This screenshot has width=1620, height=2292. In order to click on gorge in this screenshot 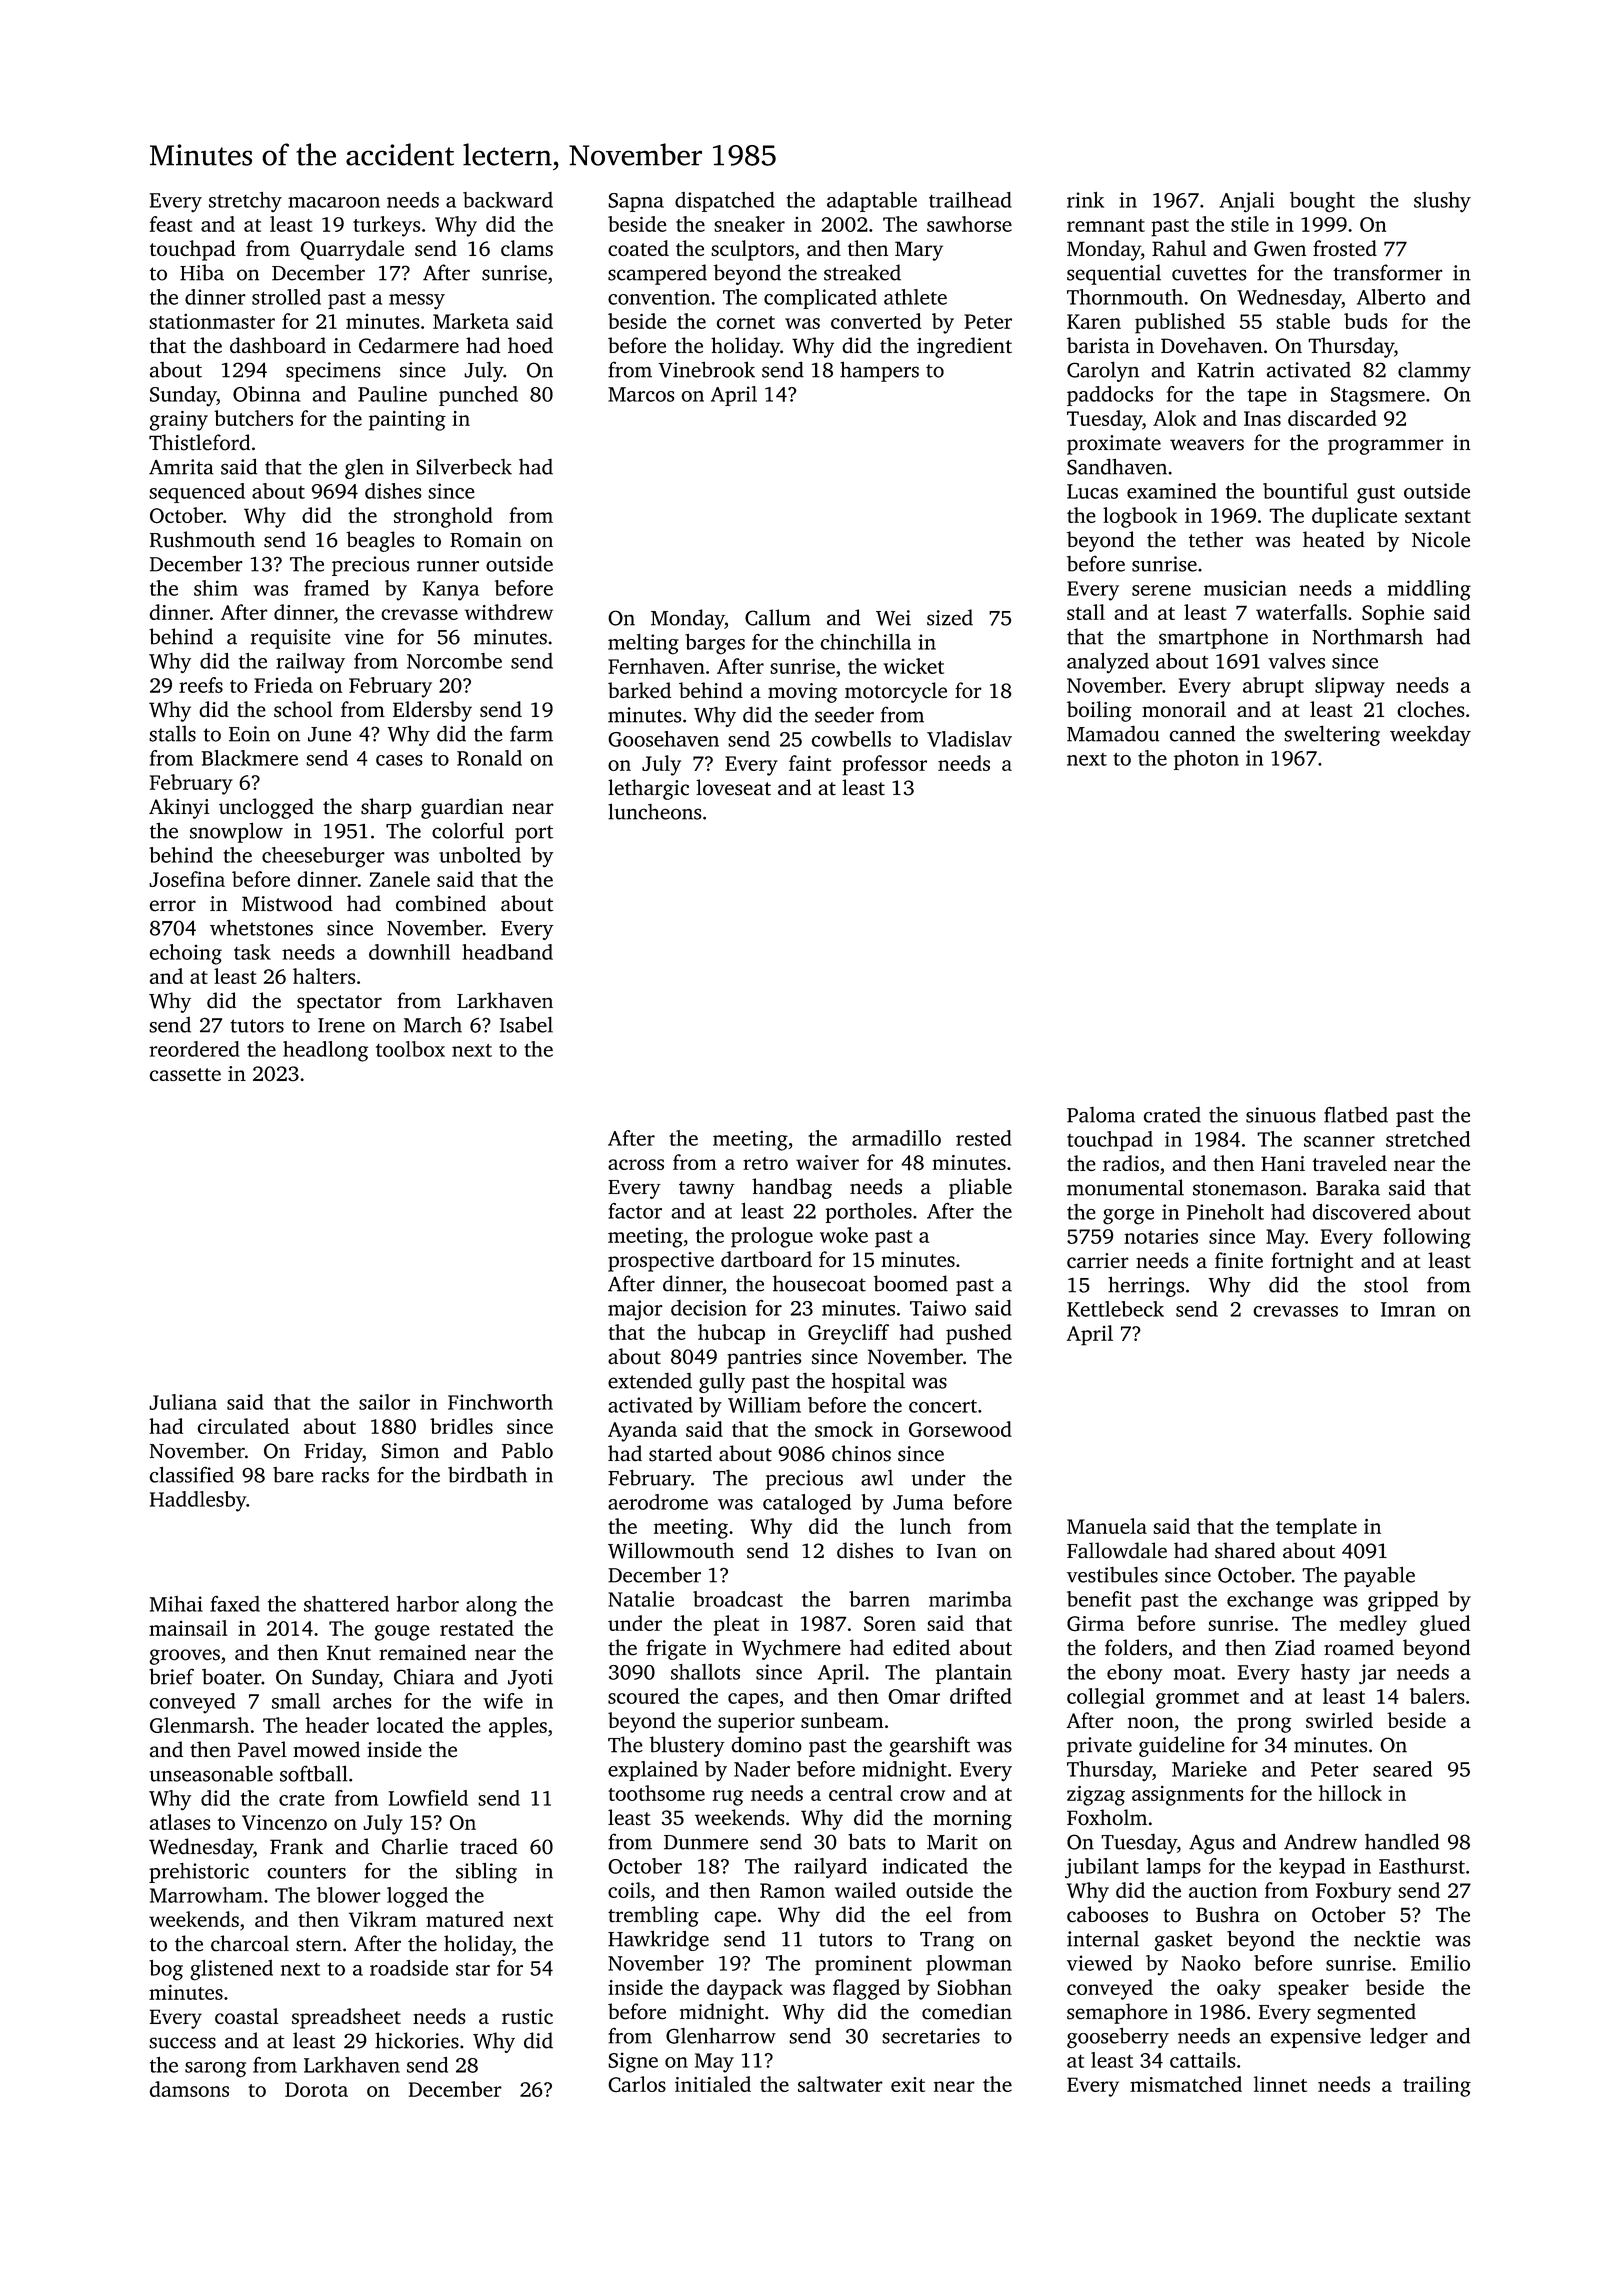, I will do `click(1128, 1217)`.
